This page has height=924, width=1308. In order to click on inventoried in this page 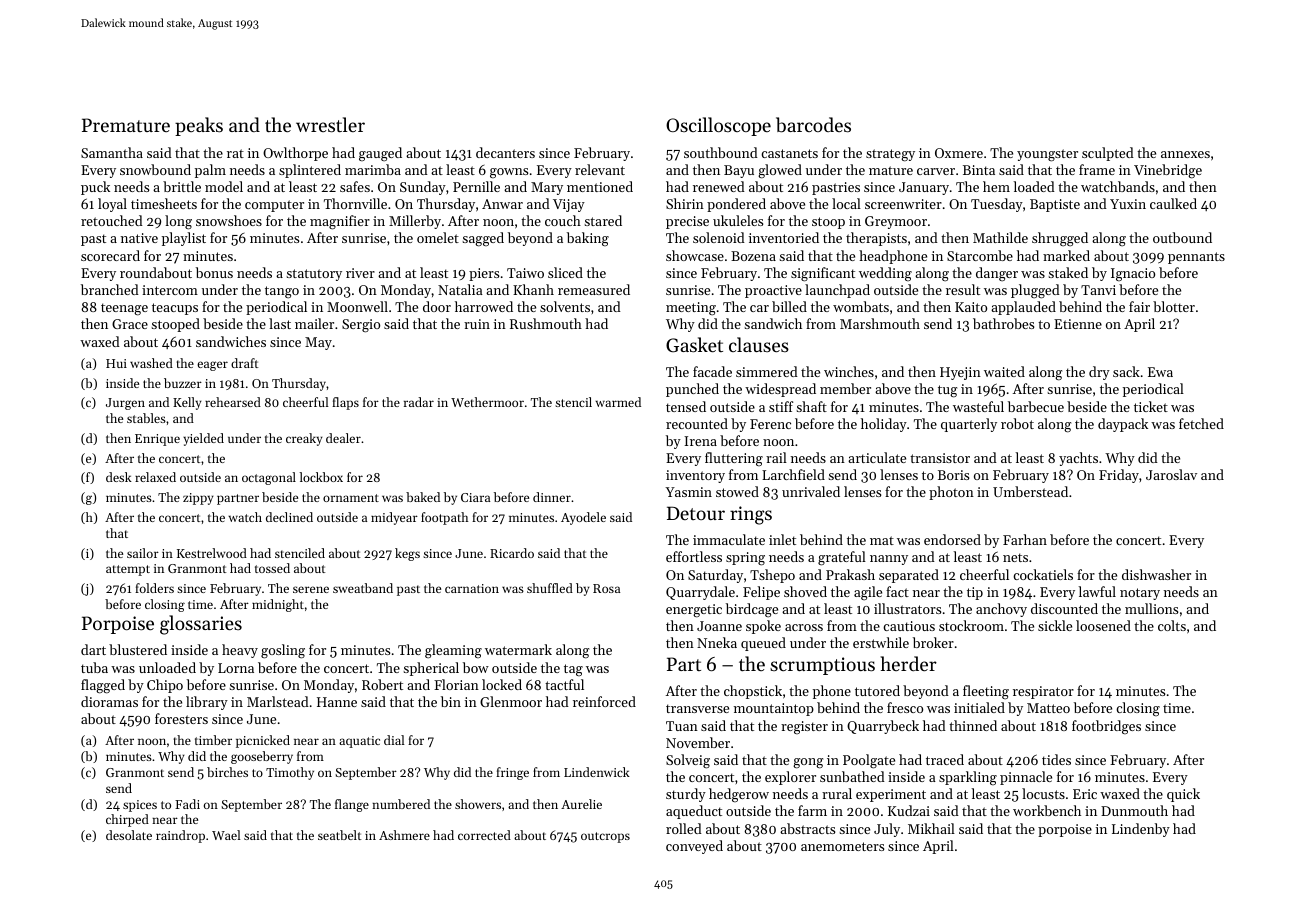, I will do `click(784, 237)`.
